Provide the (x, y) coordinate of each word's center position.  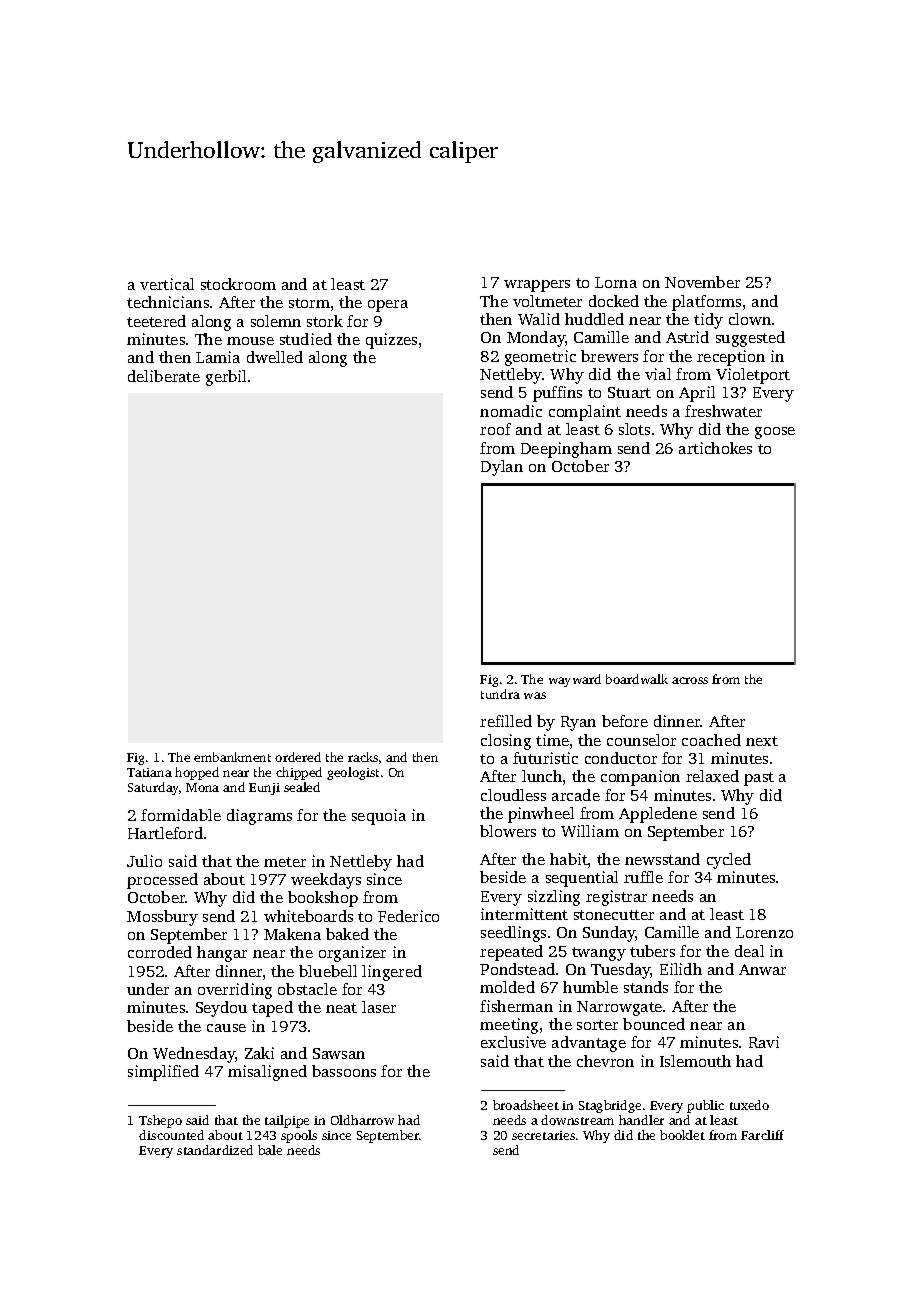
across (690, 680)
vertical (167, 284)
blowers (508, 831)
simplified (163, 1073)
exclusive (513, 1042)
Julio (144, 861)
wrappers (537, 286)
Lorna (616, 282)
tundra (500, 694)
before (625, 721)
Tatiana (149, 772)
